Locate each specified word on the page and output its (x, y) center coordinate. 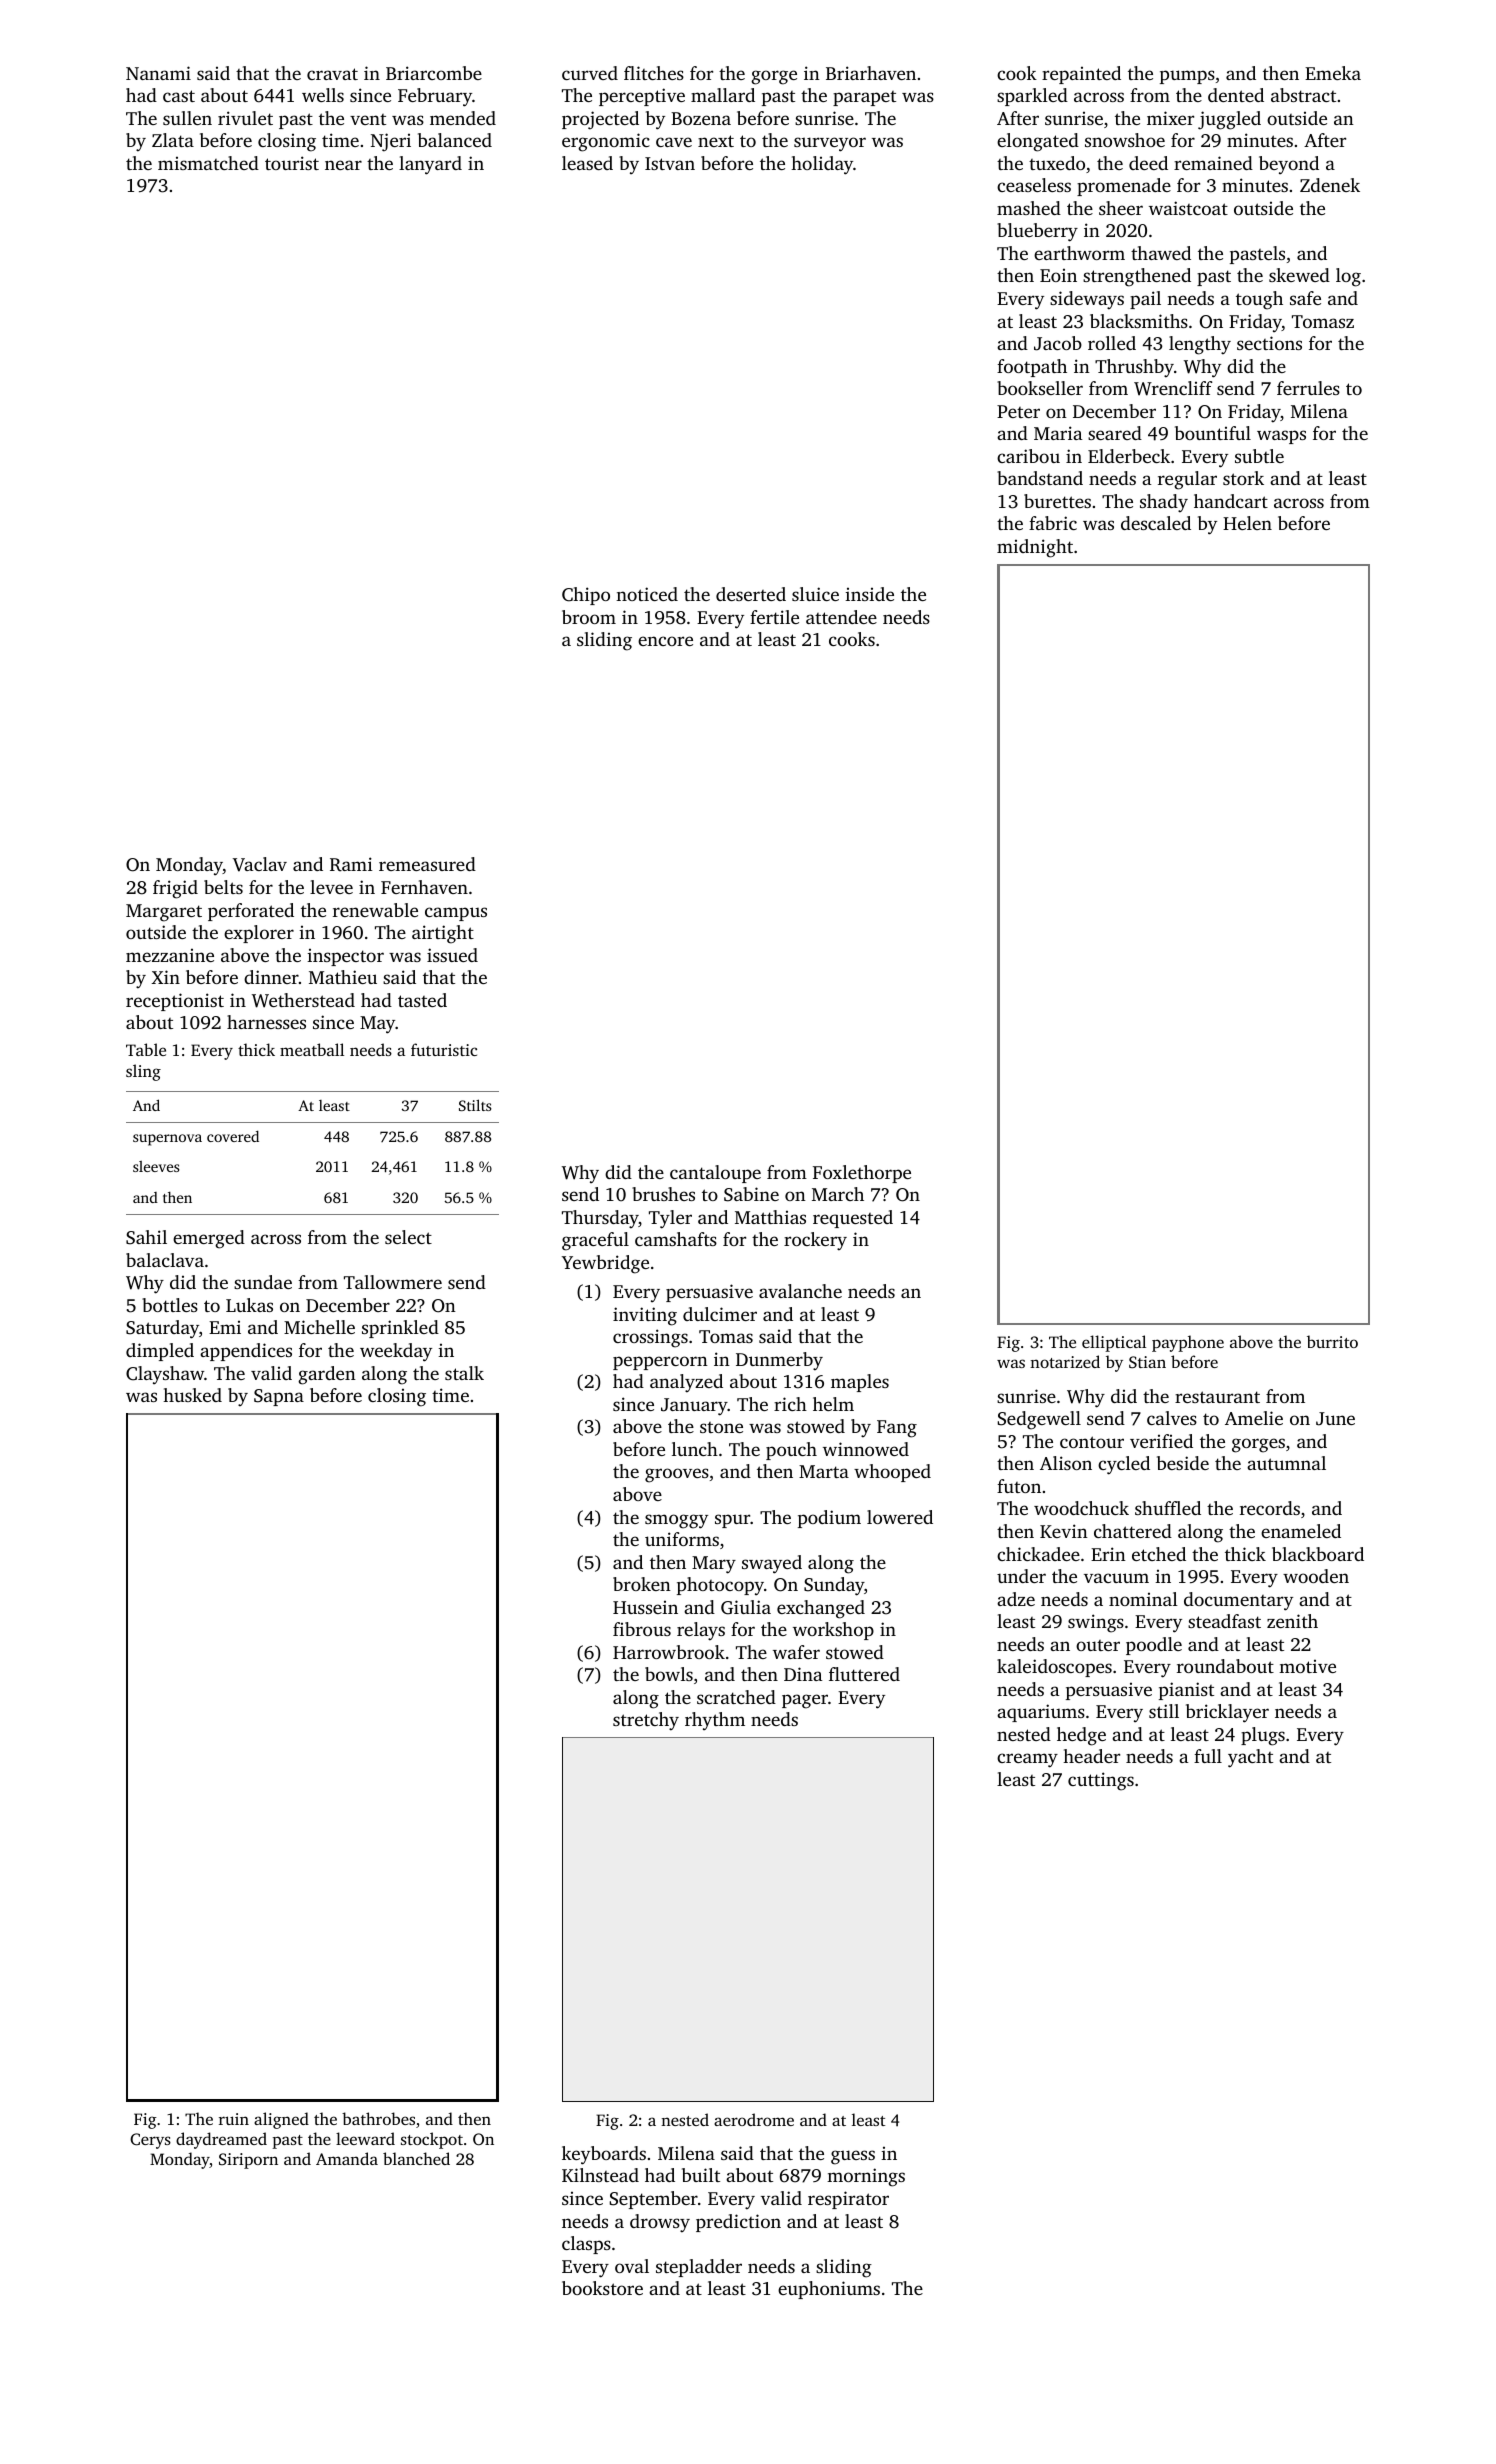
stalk (464, 1373)
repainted (1081, 75)
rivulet (245, 118)
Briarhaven (871, 73)
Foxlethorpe (862, 1174)
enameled (1301, 1531)
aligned (281, 2120)
